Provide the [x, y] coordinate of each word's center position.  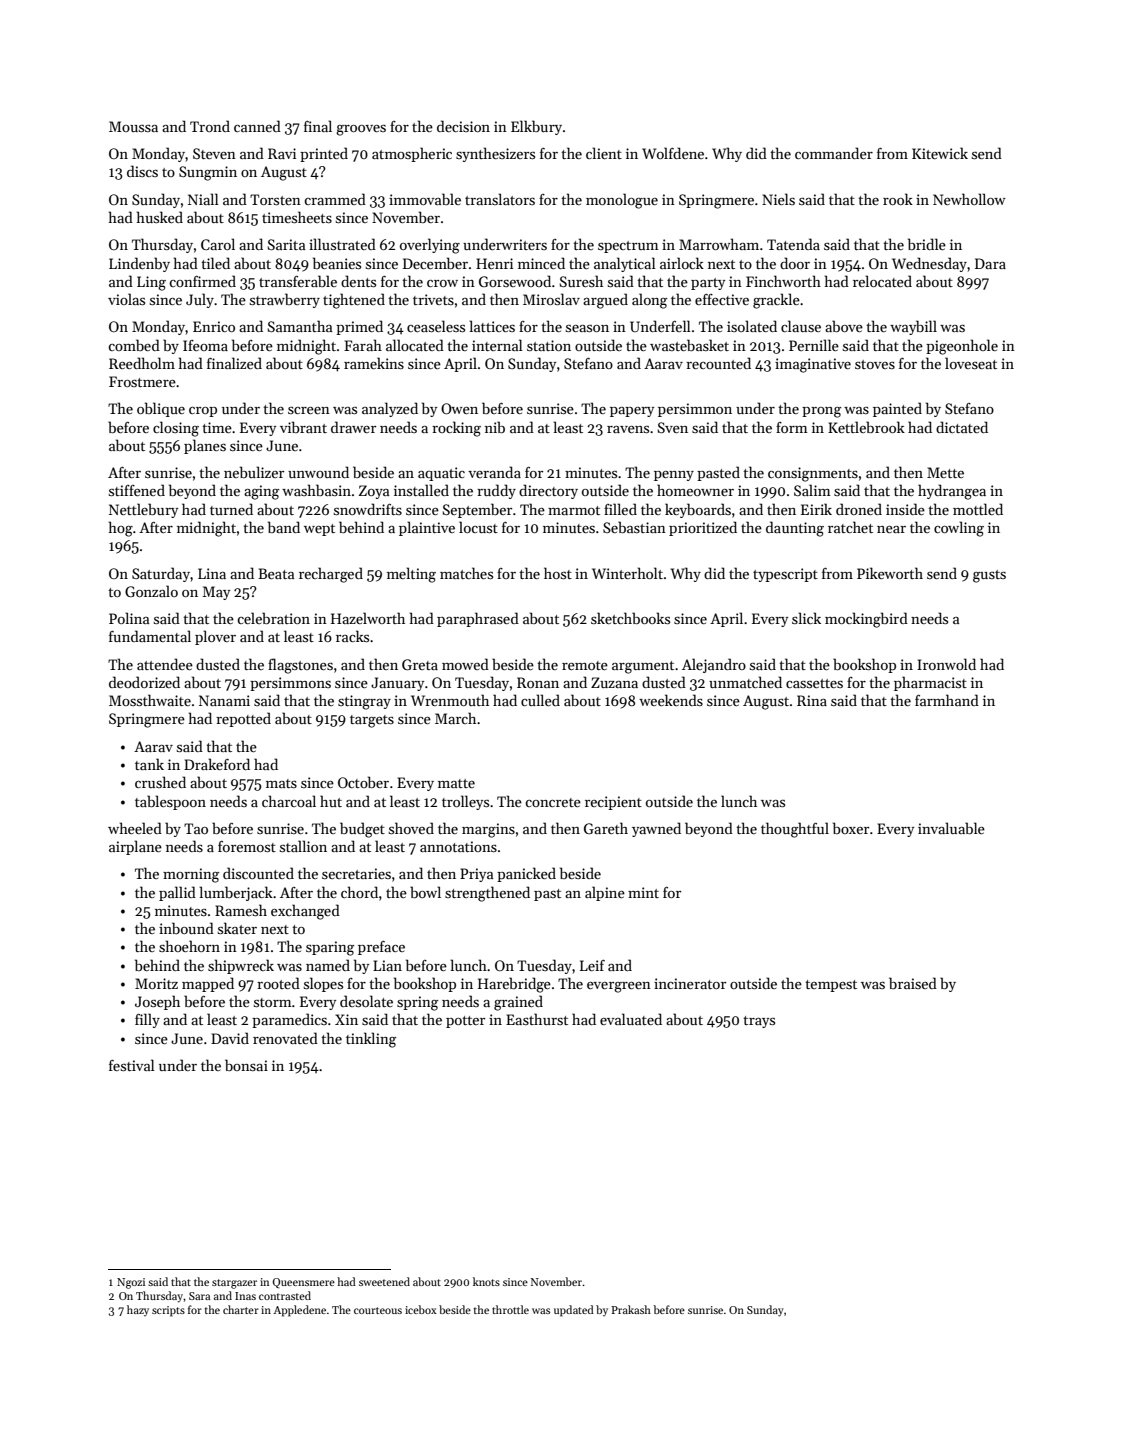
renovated [285, 1038]
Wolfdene [673, 153]
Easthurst [537, 1019]
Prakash [631, 1309]
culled [540, 700]
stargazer [234, 1284]
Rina [812, 700]
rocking [456, 429]
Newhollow [969, 199]
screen [309, 410]
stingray [364, 702]
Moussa [133, 126]
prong [821, 412]
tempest [831, 986]
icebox [421, 1309]
